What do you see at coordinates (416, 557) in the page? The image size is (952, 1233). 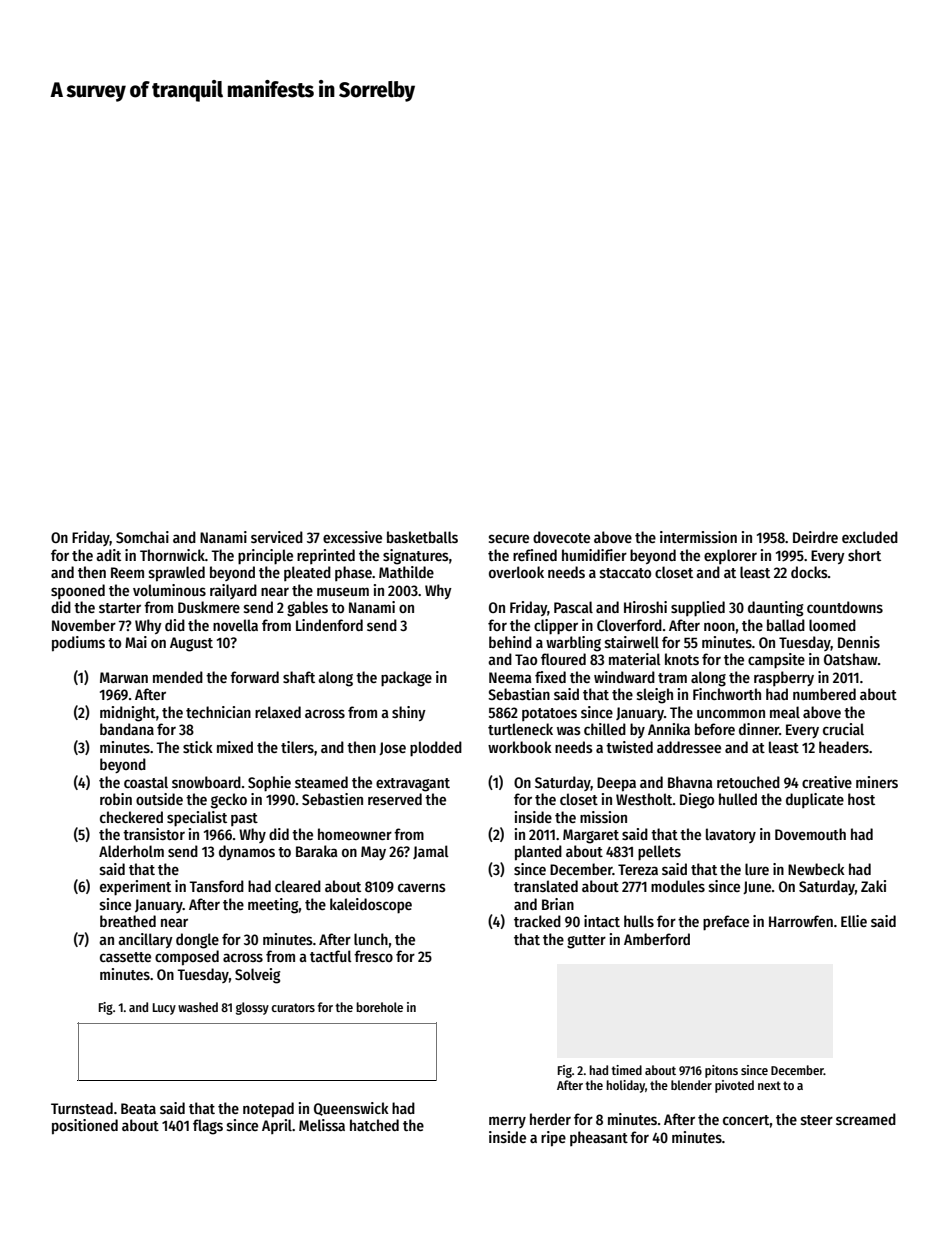 I see `signatures` at bounding box center [416, 557].
